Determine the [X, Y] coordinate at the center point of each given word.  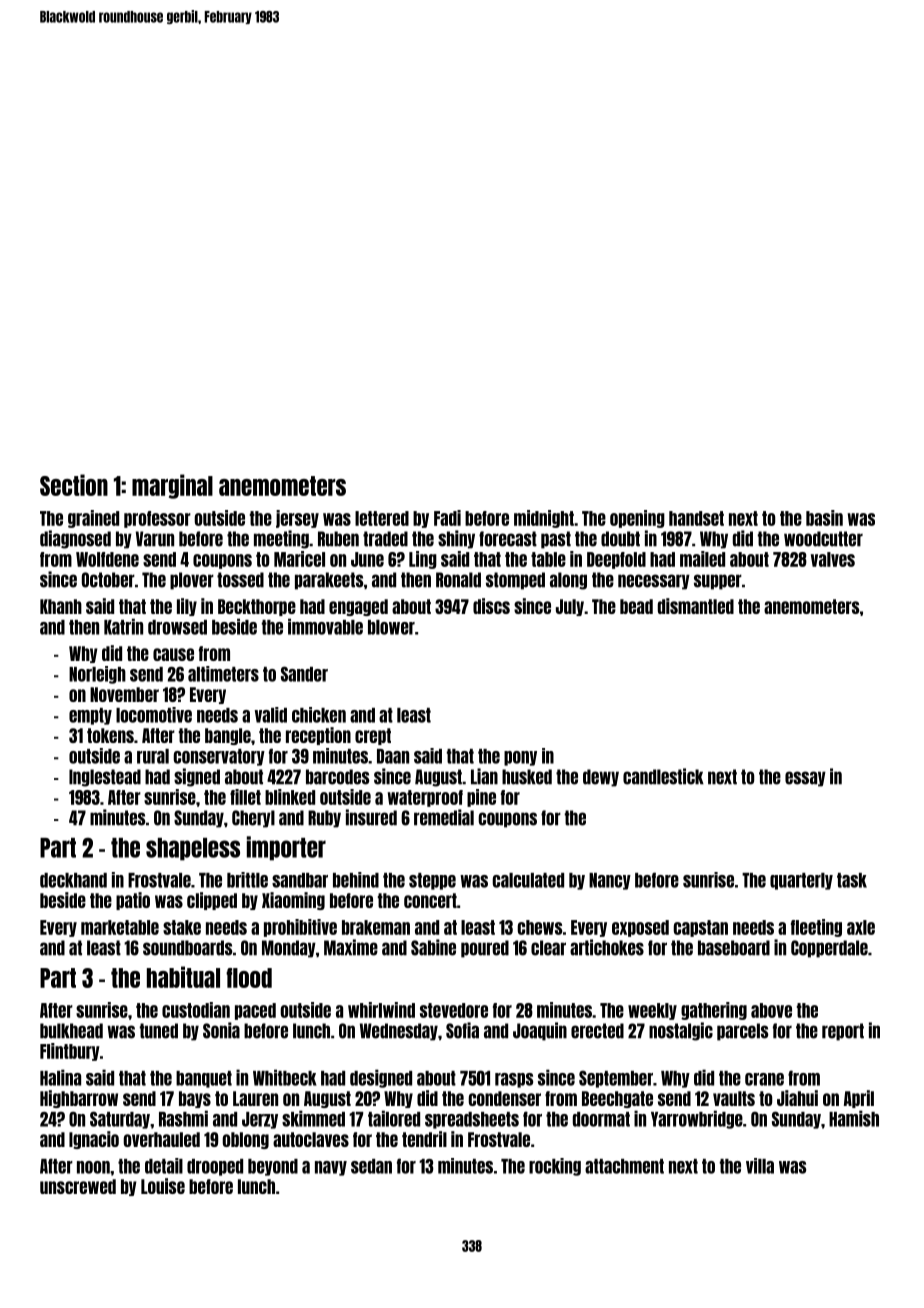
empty [90, 716]
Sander [304, 674]
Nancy [610, 881]
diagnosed [75, 539]
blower [391, 627]
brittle [247, 880]
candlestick [663, 776]
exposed [640, 928]
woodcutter [823, 539]
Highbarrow [79, 1099]
